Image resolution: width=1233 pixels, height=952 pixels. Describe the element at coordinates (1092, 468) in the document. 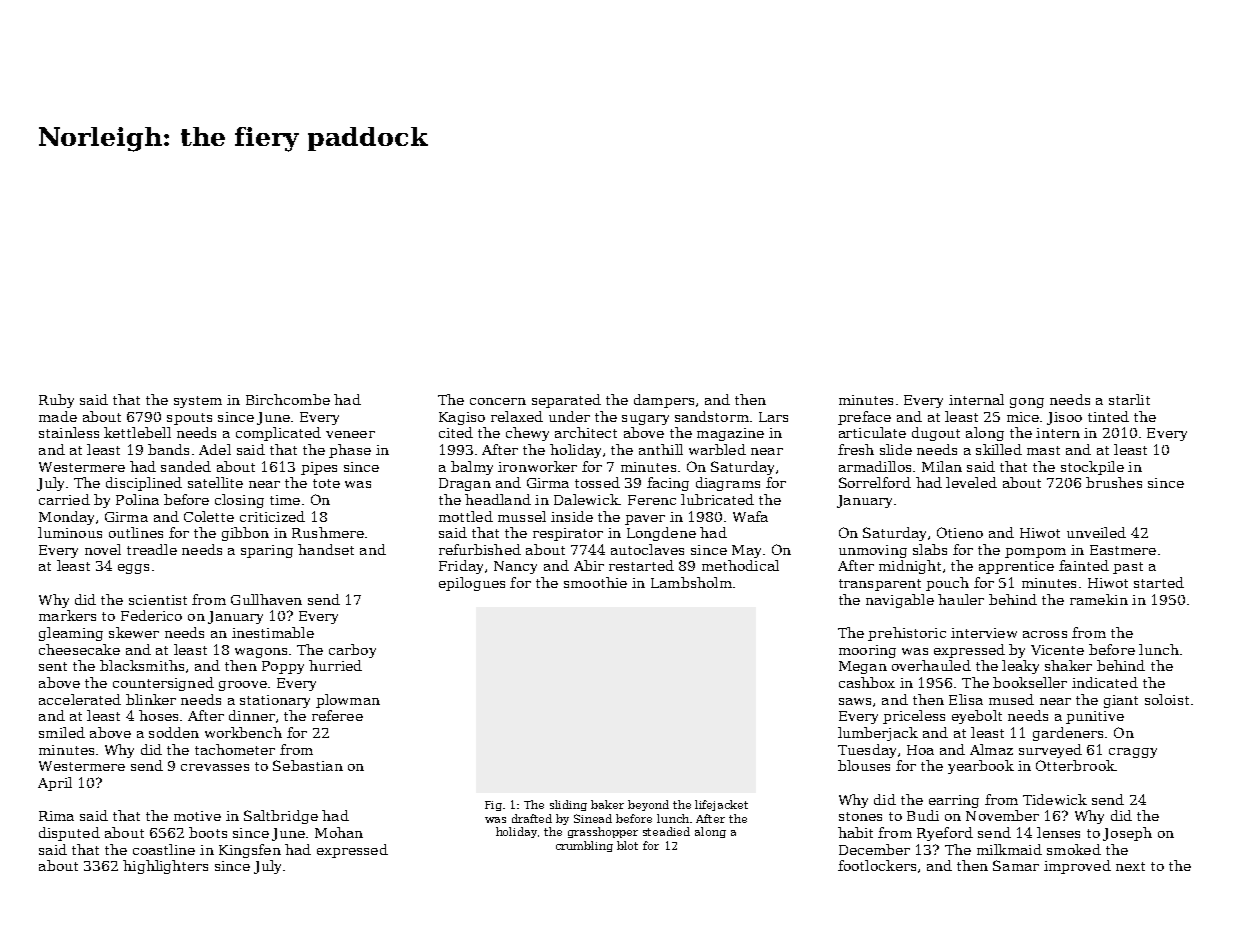

I see `stockpile` at that location.
